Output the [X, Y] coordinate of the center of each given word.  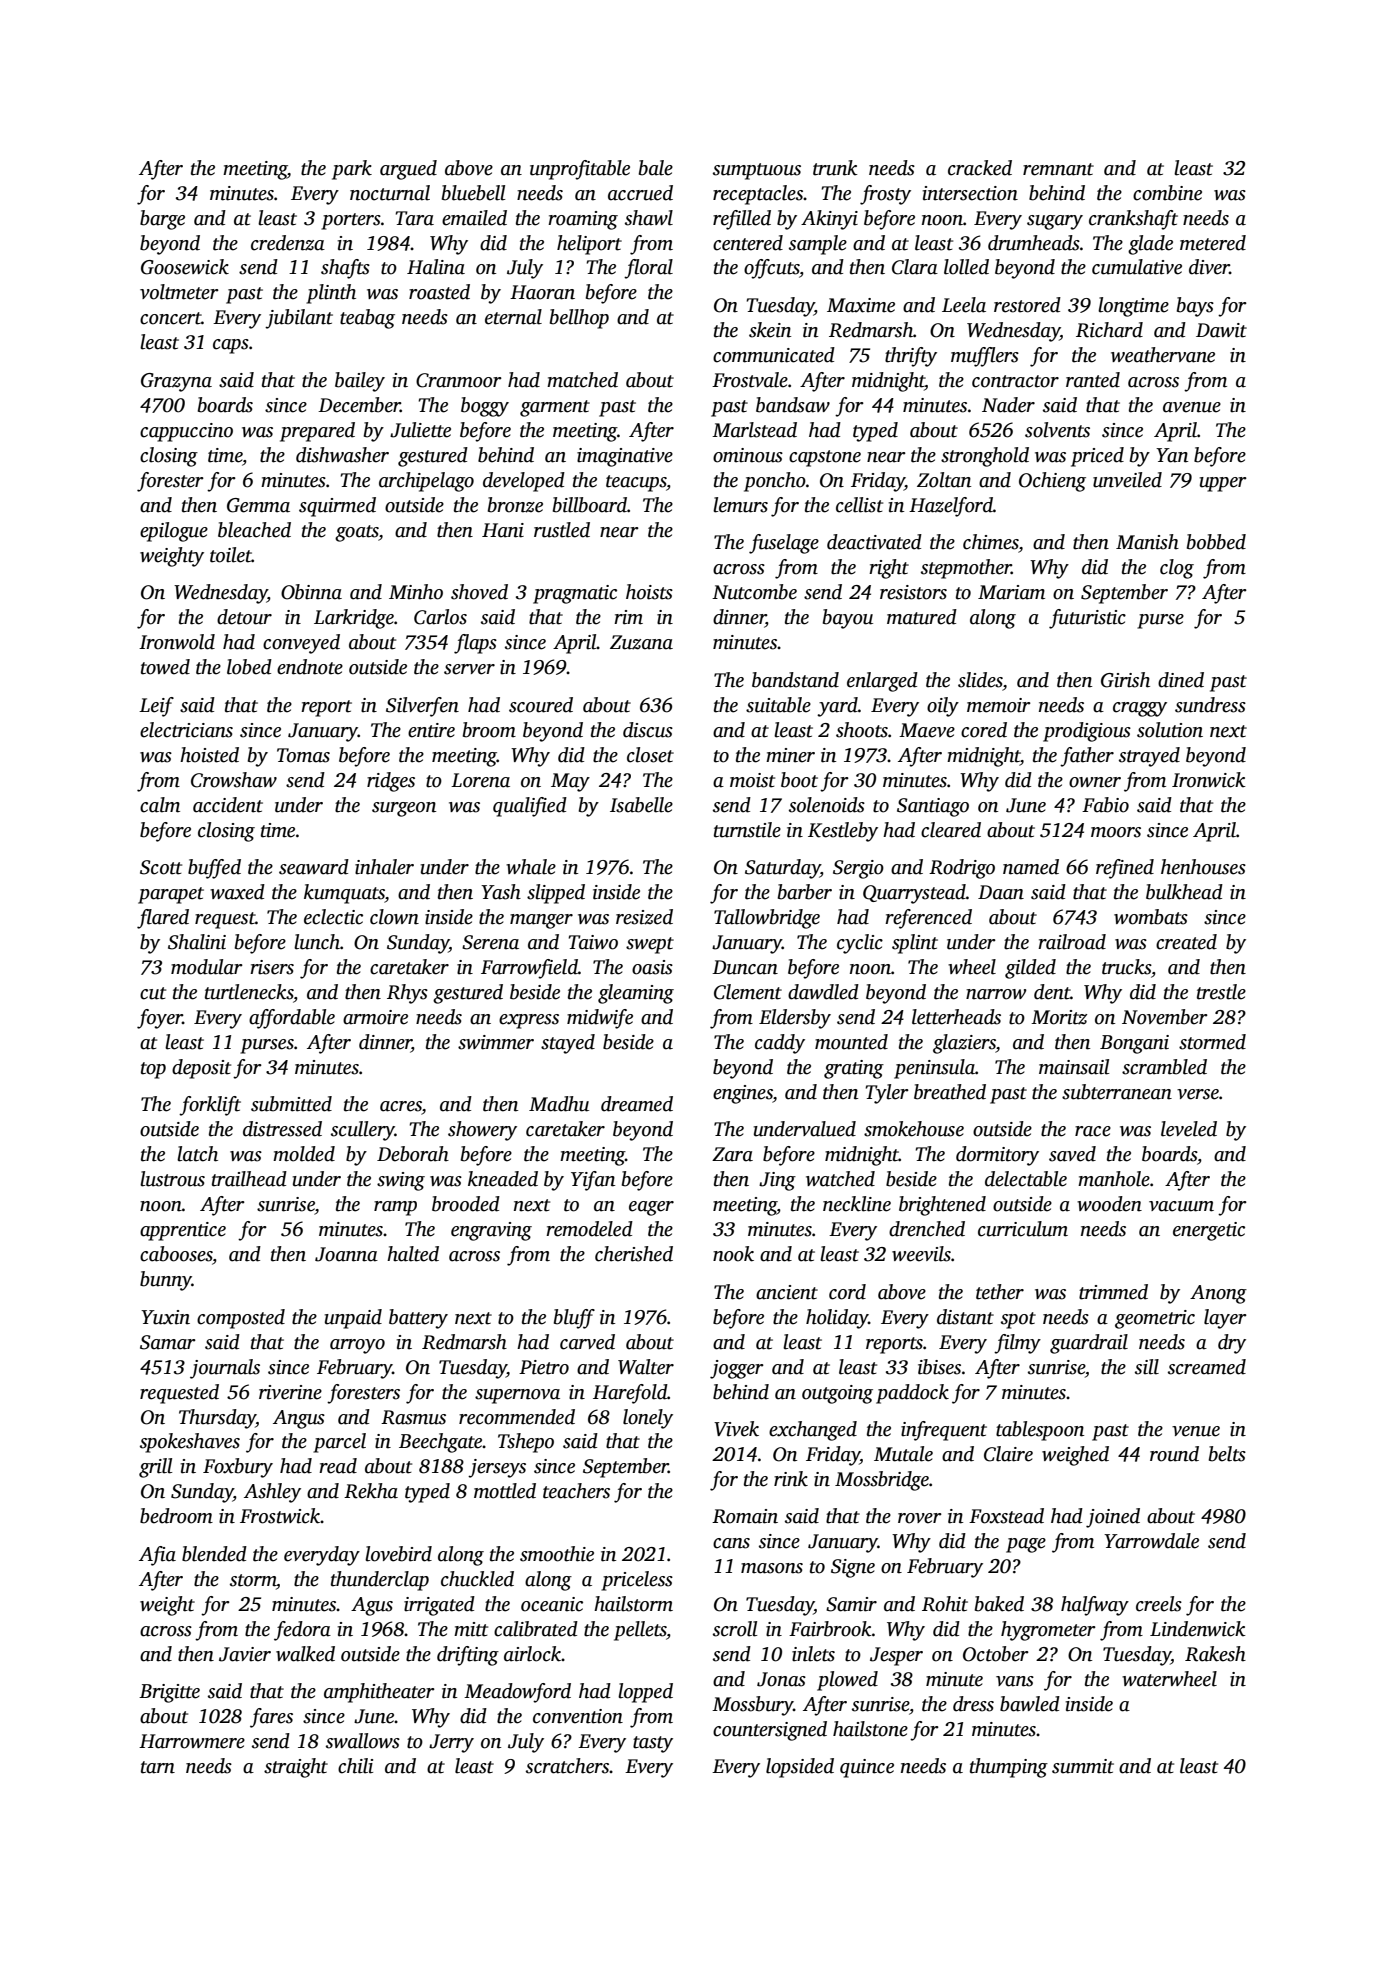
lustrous [172, 1179]
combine [1167, 193]
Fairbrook [830, 1629]
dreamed [637, 1104]
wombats [1151, 917]
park [352, 170]
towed [165, 667]
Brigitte [169, 1693]
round [1174, 1454]
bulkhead [1184, 892]
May [570, 782]
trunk [835, 168]
